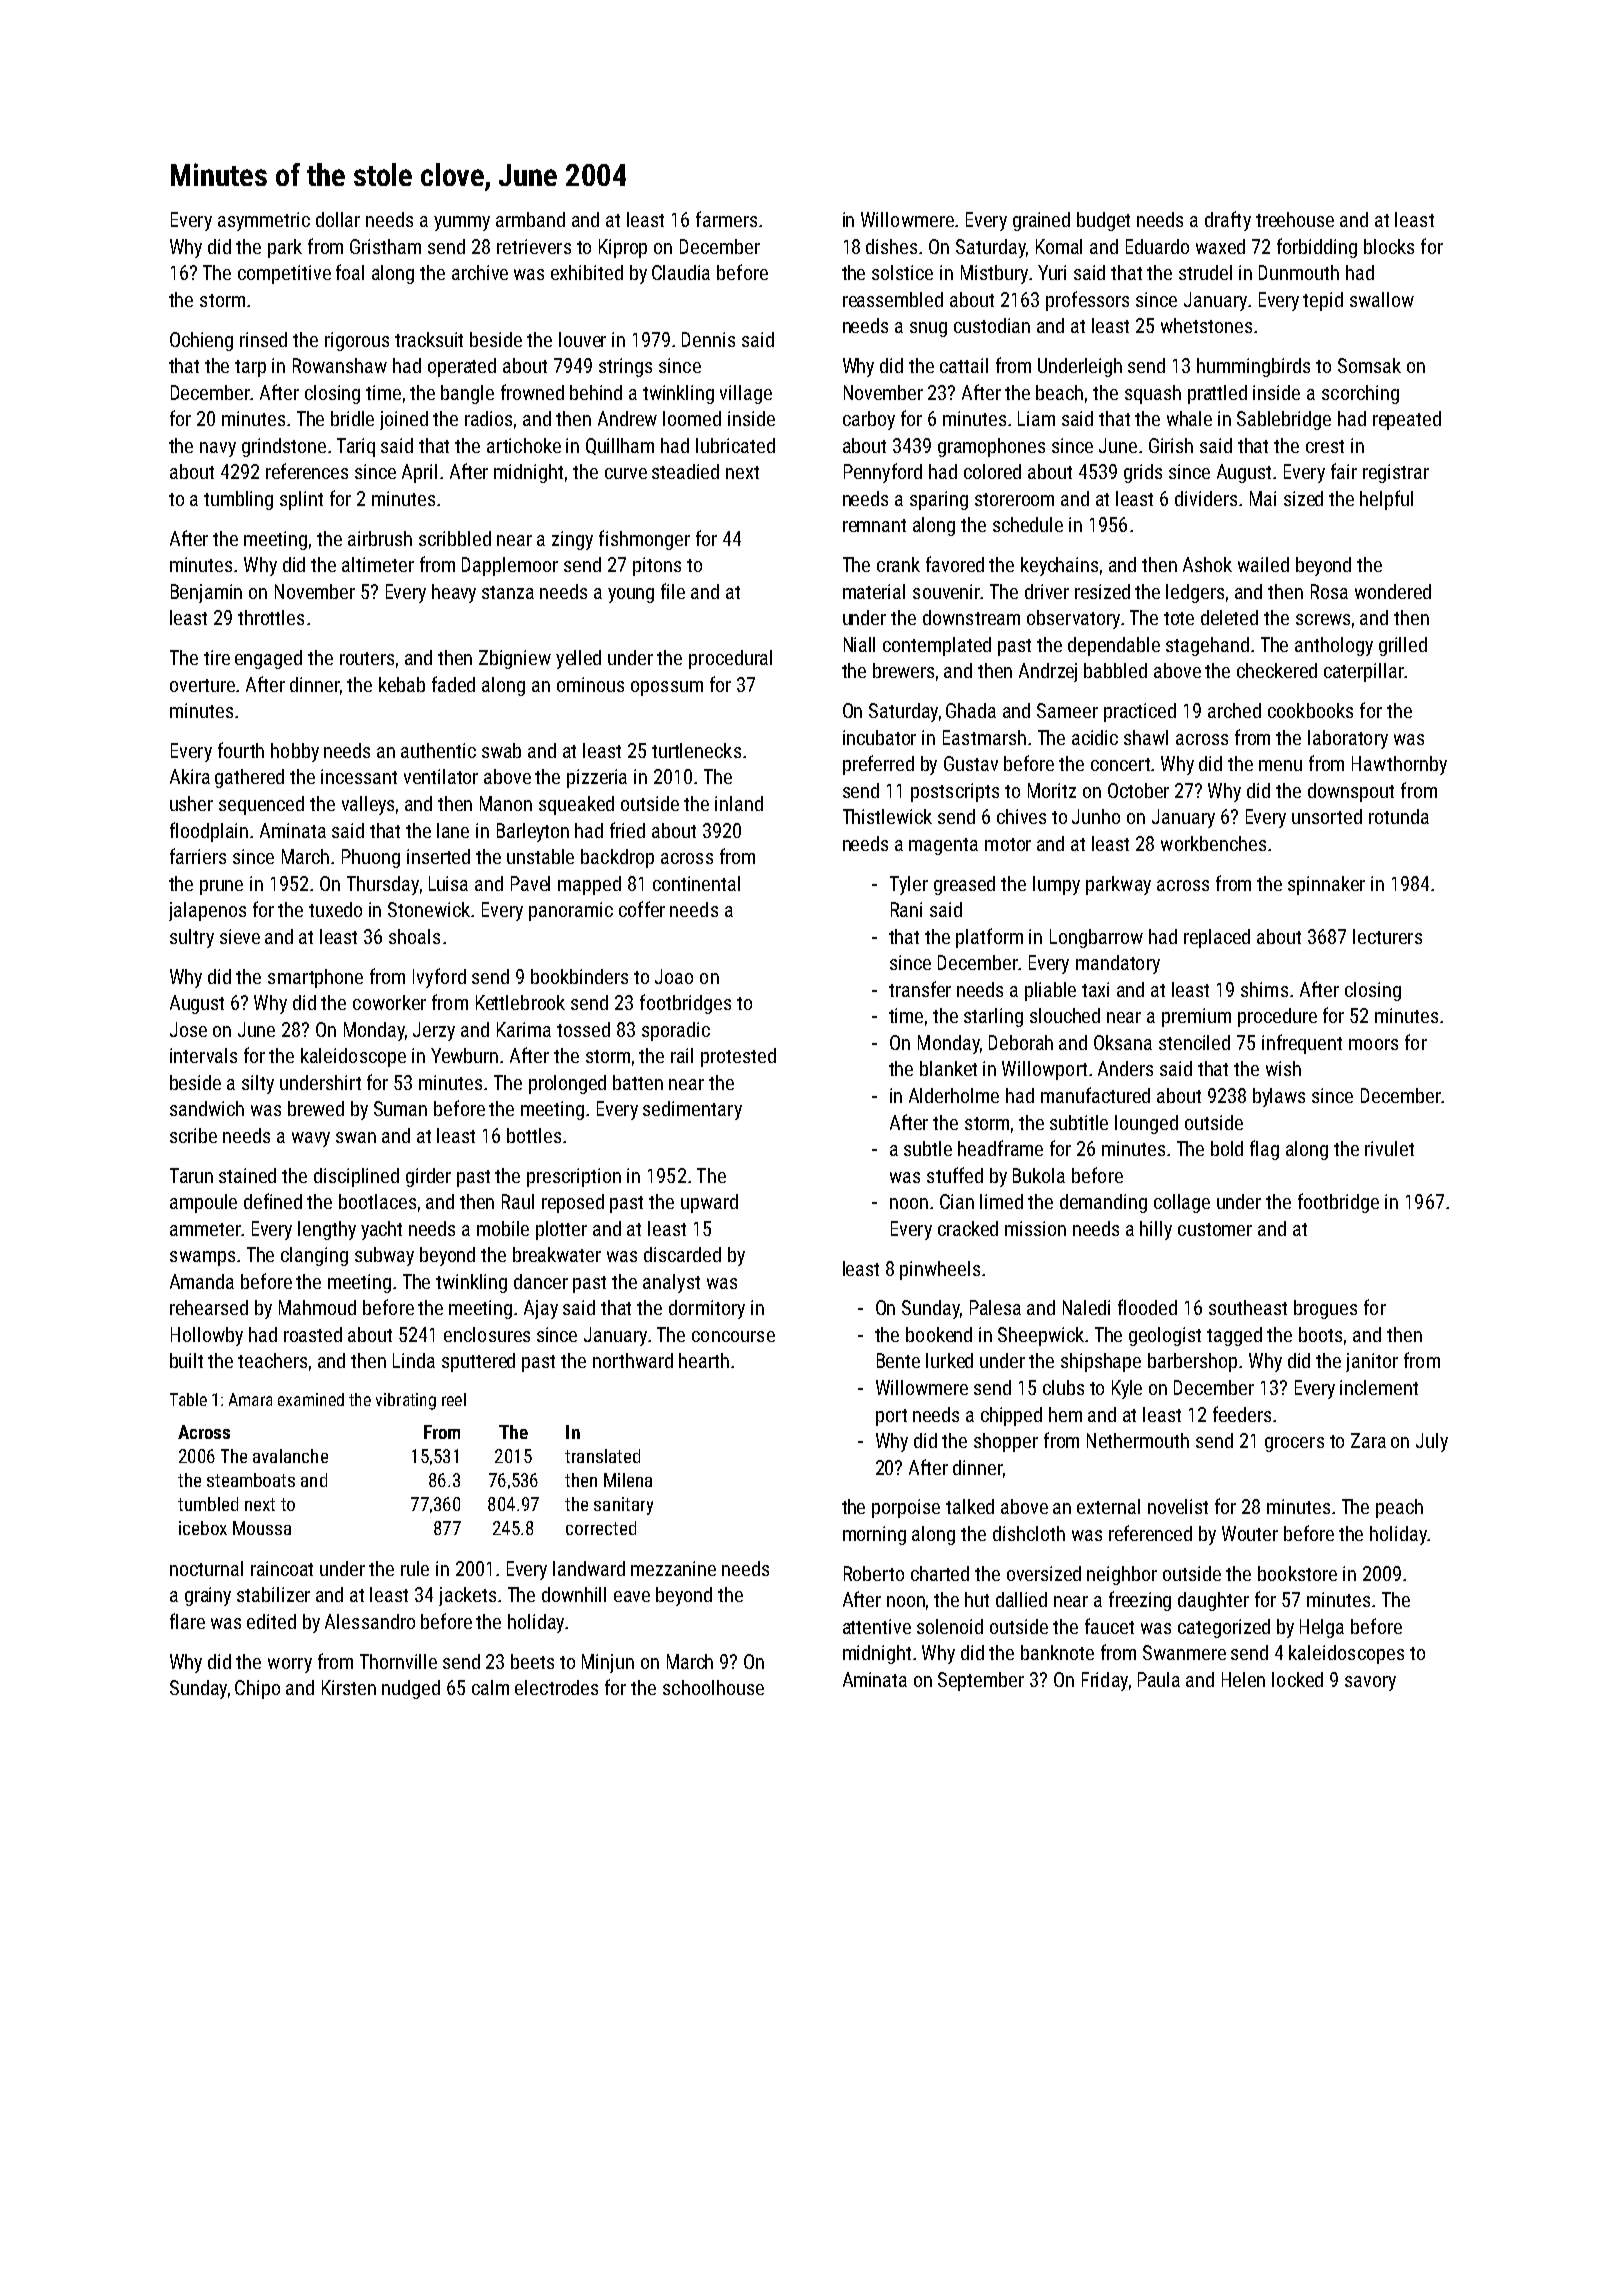  What do you see at coordinates (1114, 646) in the screenshot?
I see `dependable` at bounding box center [1114, 646].
